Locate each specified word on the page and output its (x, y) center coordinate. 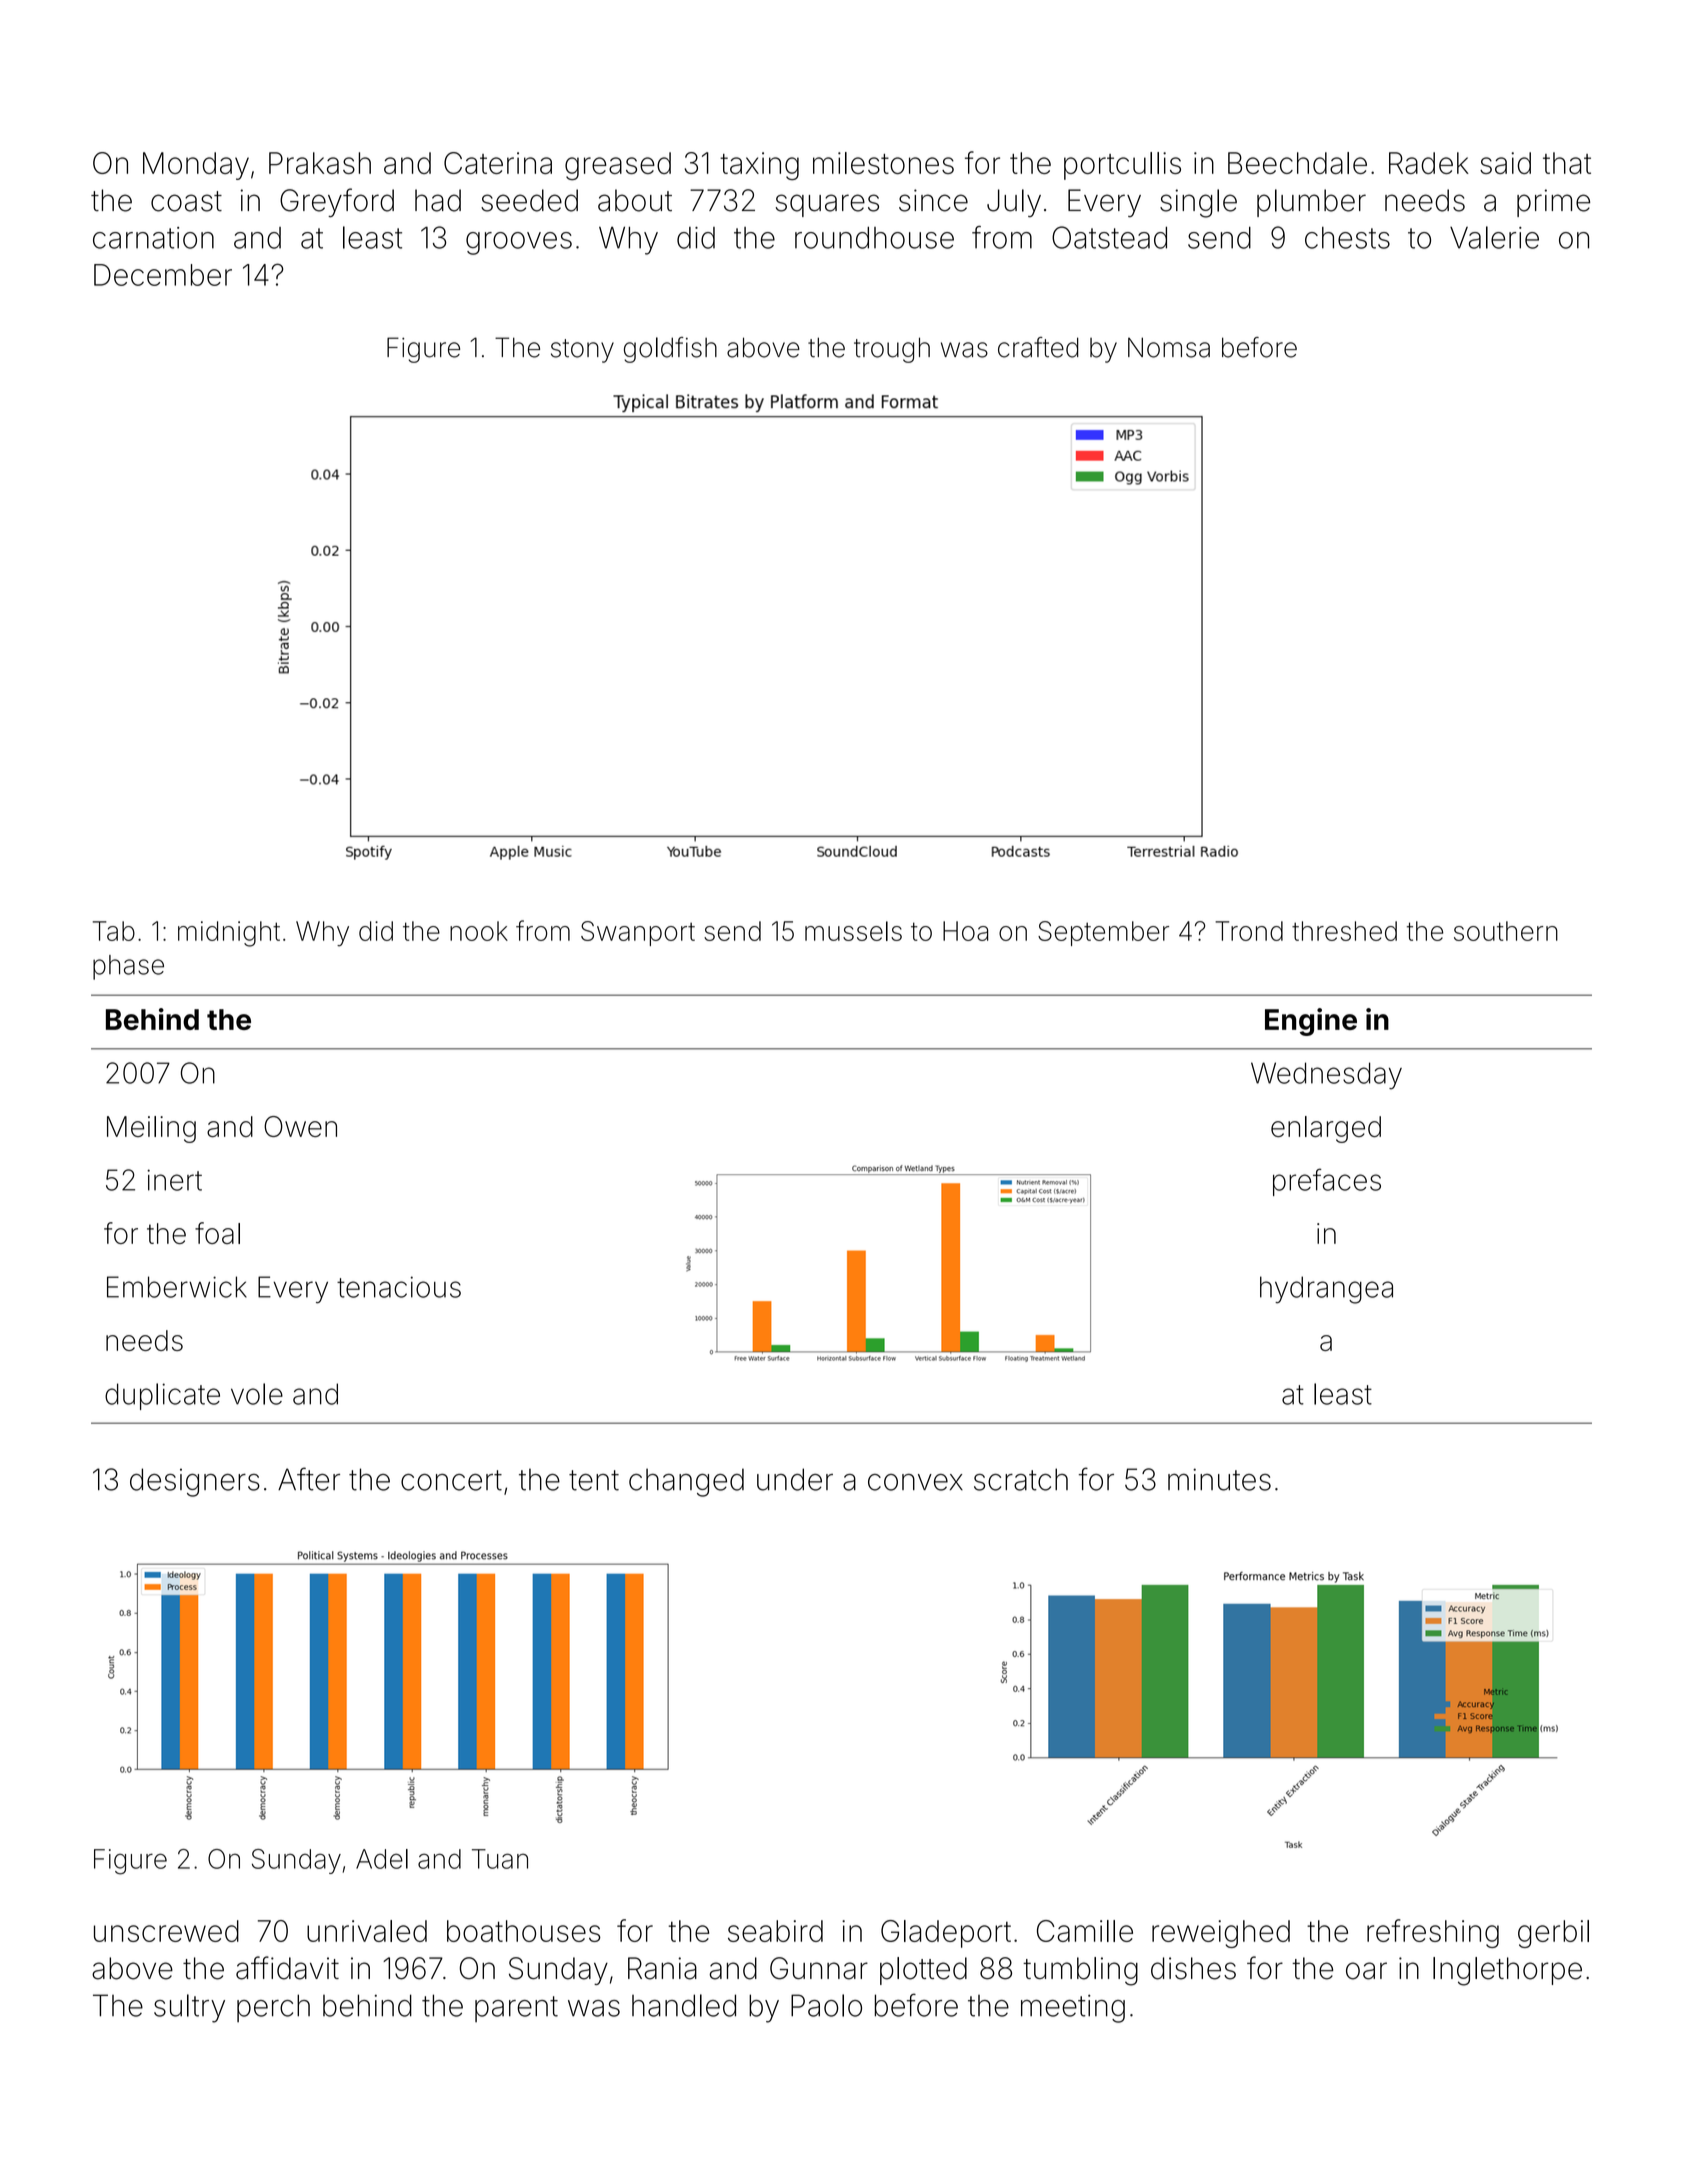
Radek (1429, 163)
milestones (883, 163)
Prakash (320, 163)
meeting (1073, 2009)
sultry (189, 2008)
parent (516, 2009)
